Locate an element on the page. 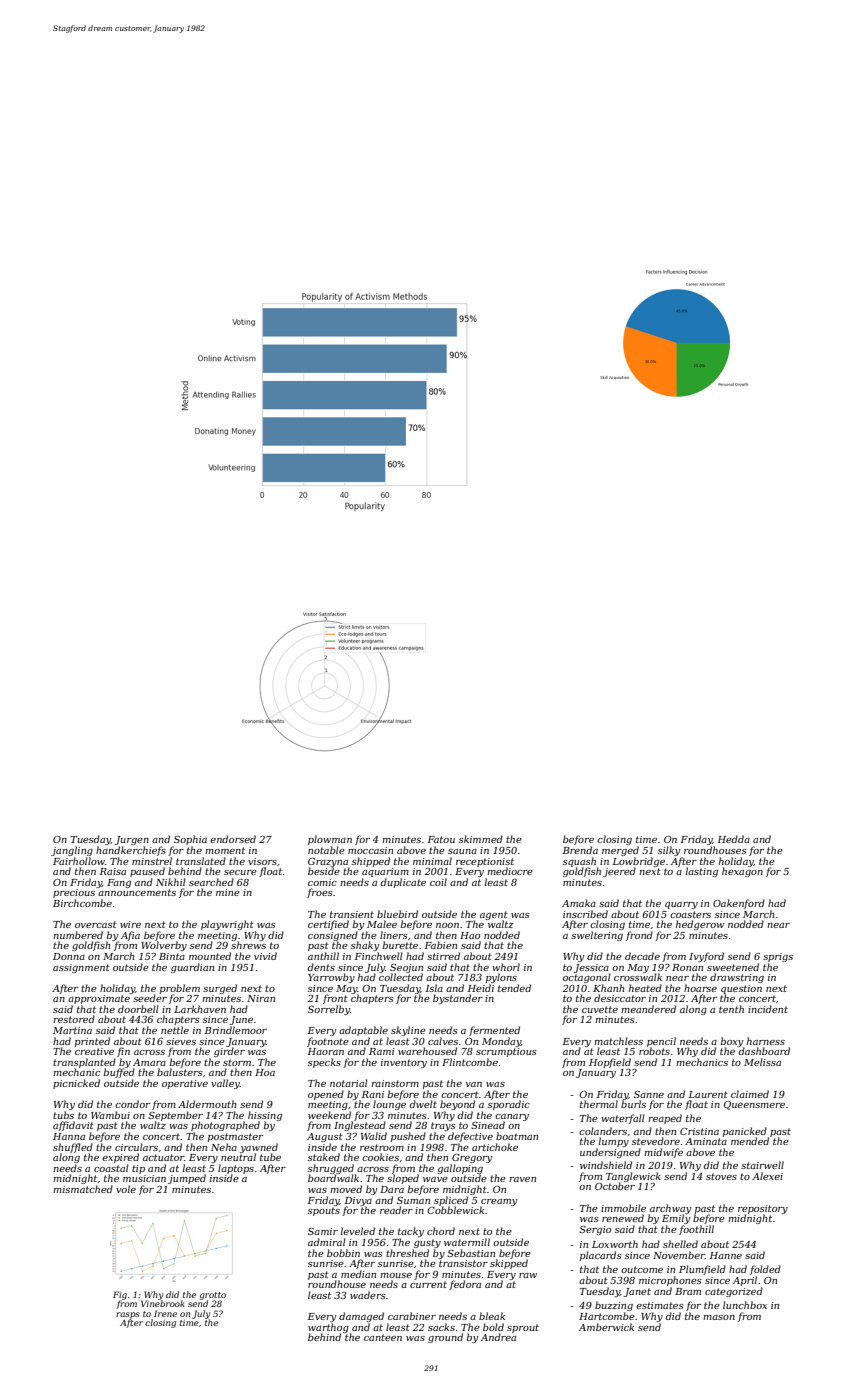 Image resolution: width=849 pixels, height=1400 pixels. merged is located at coordinates (620, 851).
